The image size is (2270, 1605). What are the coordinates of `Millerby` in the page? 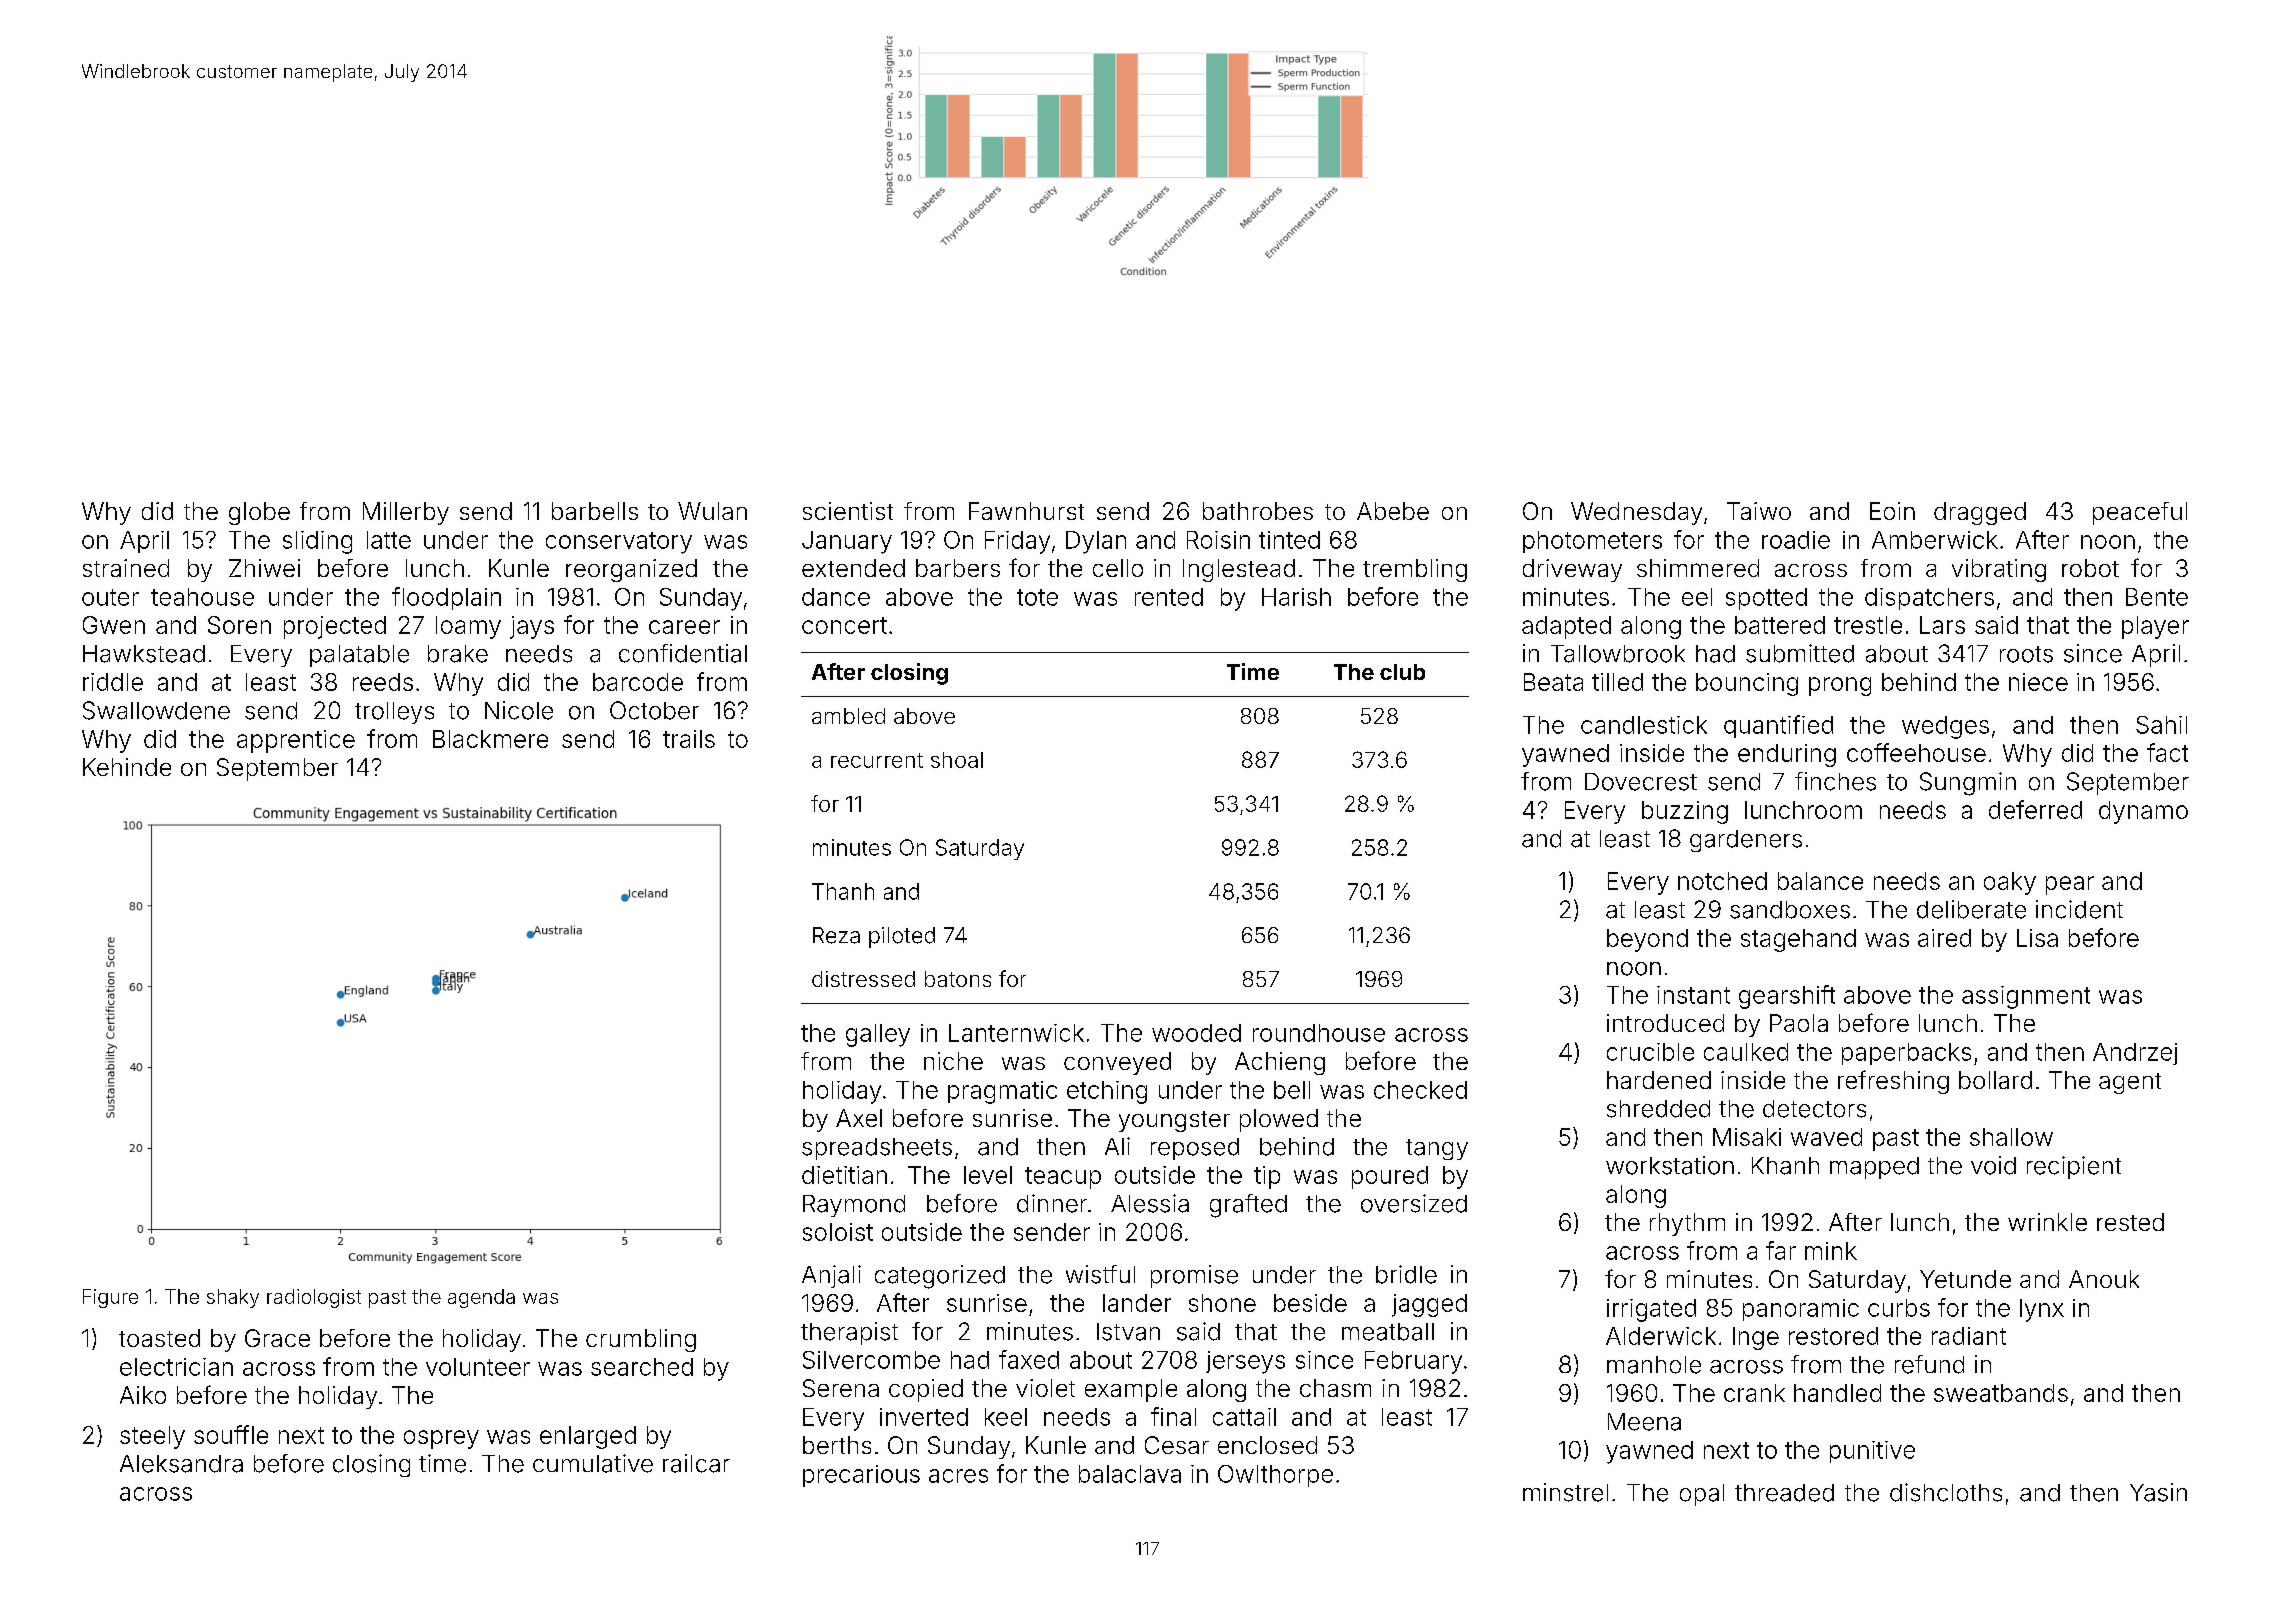 It's located at (406, 513).
